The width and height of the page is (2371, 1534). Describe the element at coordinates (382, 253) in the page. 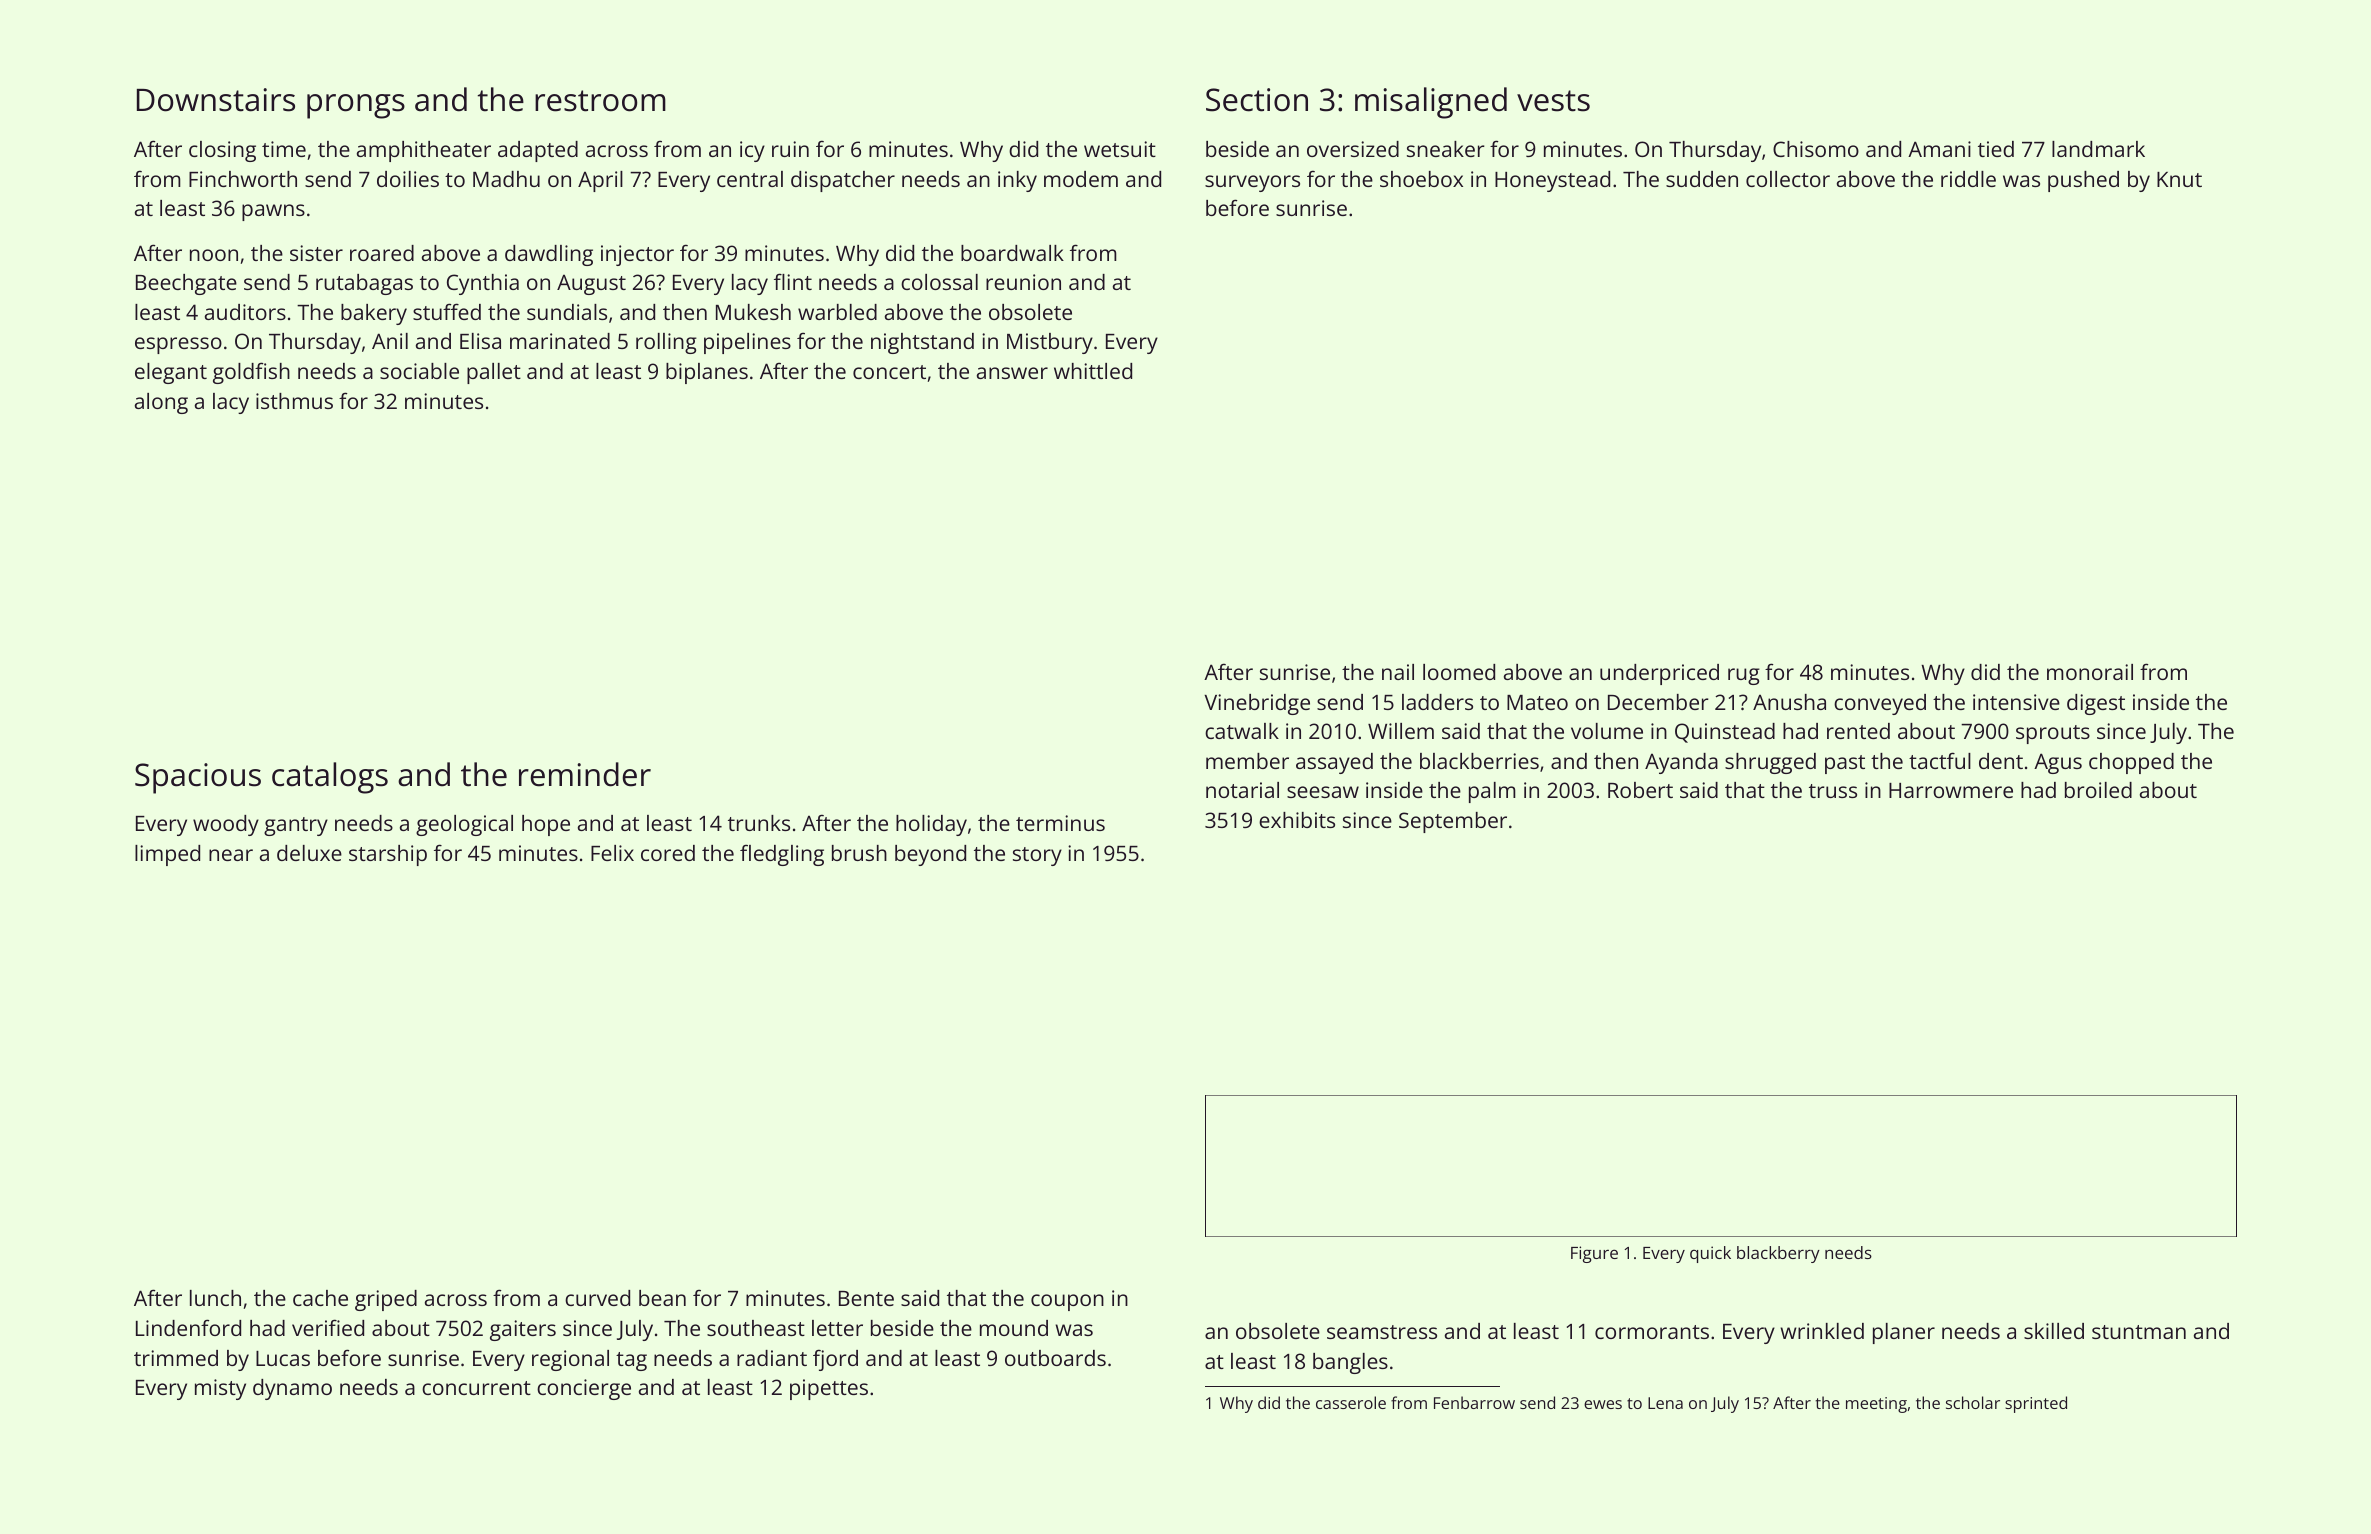

I see `roared` at that location.
